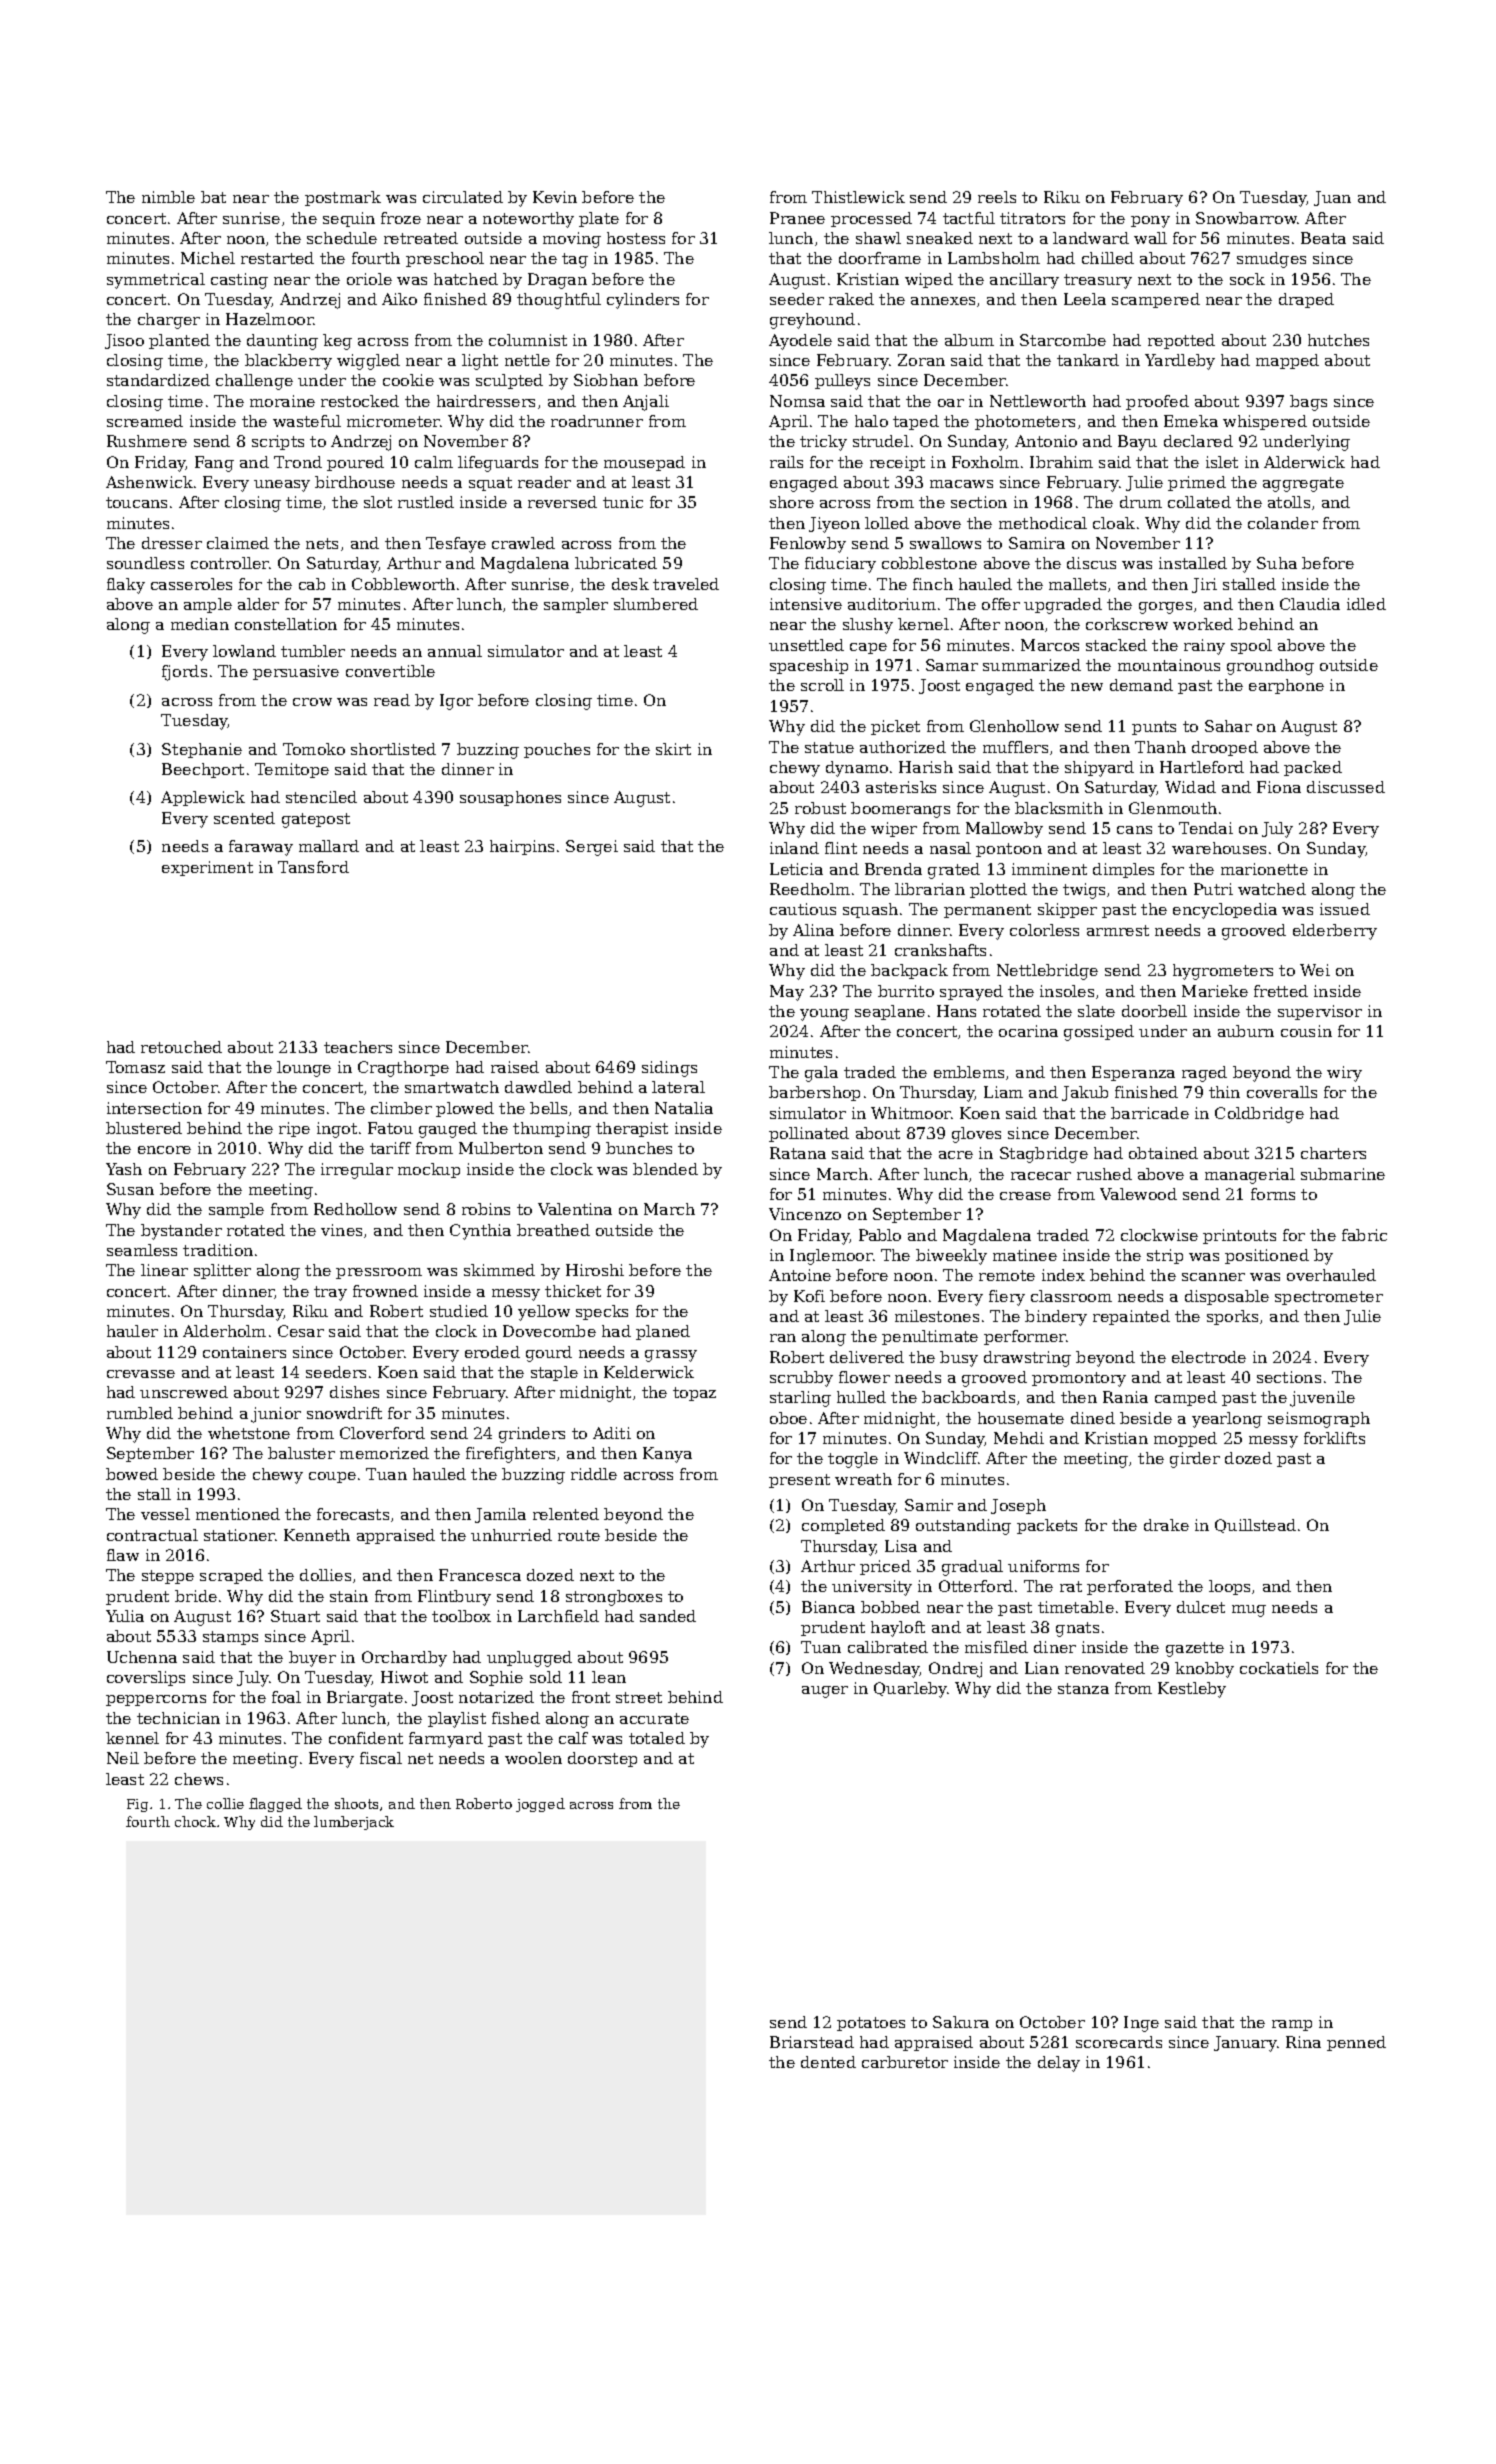 The width and height of the screenshot is (1496, 2464). I want to click on Sergei, so click(592, 848).
